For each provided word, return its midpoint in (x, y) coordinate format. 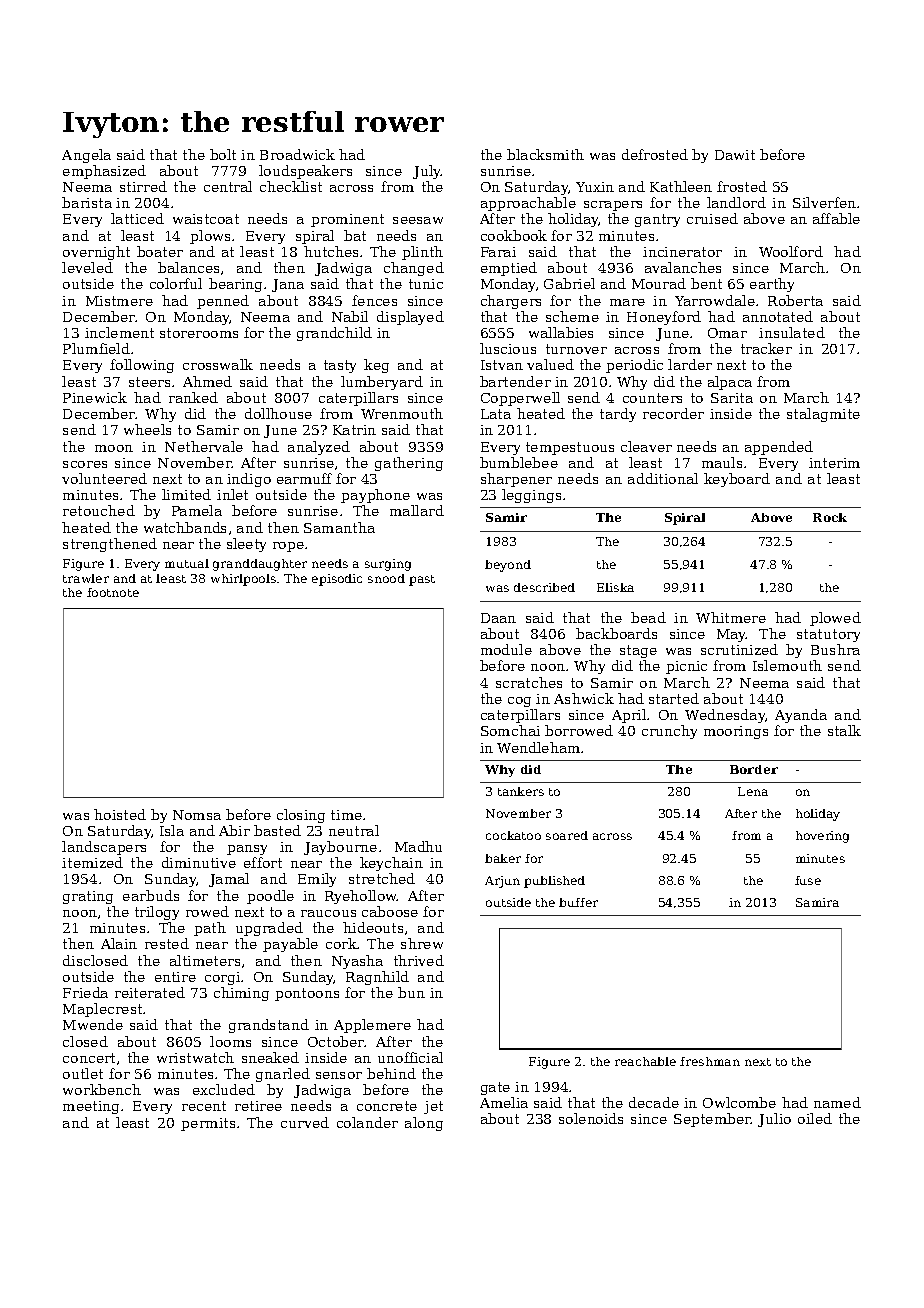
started (674, 698)
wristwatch (195, 1057)
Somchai (510, 730)
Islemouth (787, 665)
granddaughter (260, 565)
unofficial (410, 1057)
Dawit (735, 155)
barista (87, 202)
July (427, 172)
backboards (616, 633)
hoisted (120, 814)
